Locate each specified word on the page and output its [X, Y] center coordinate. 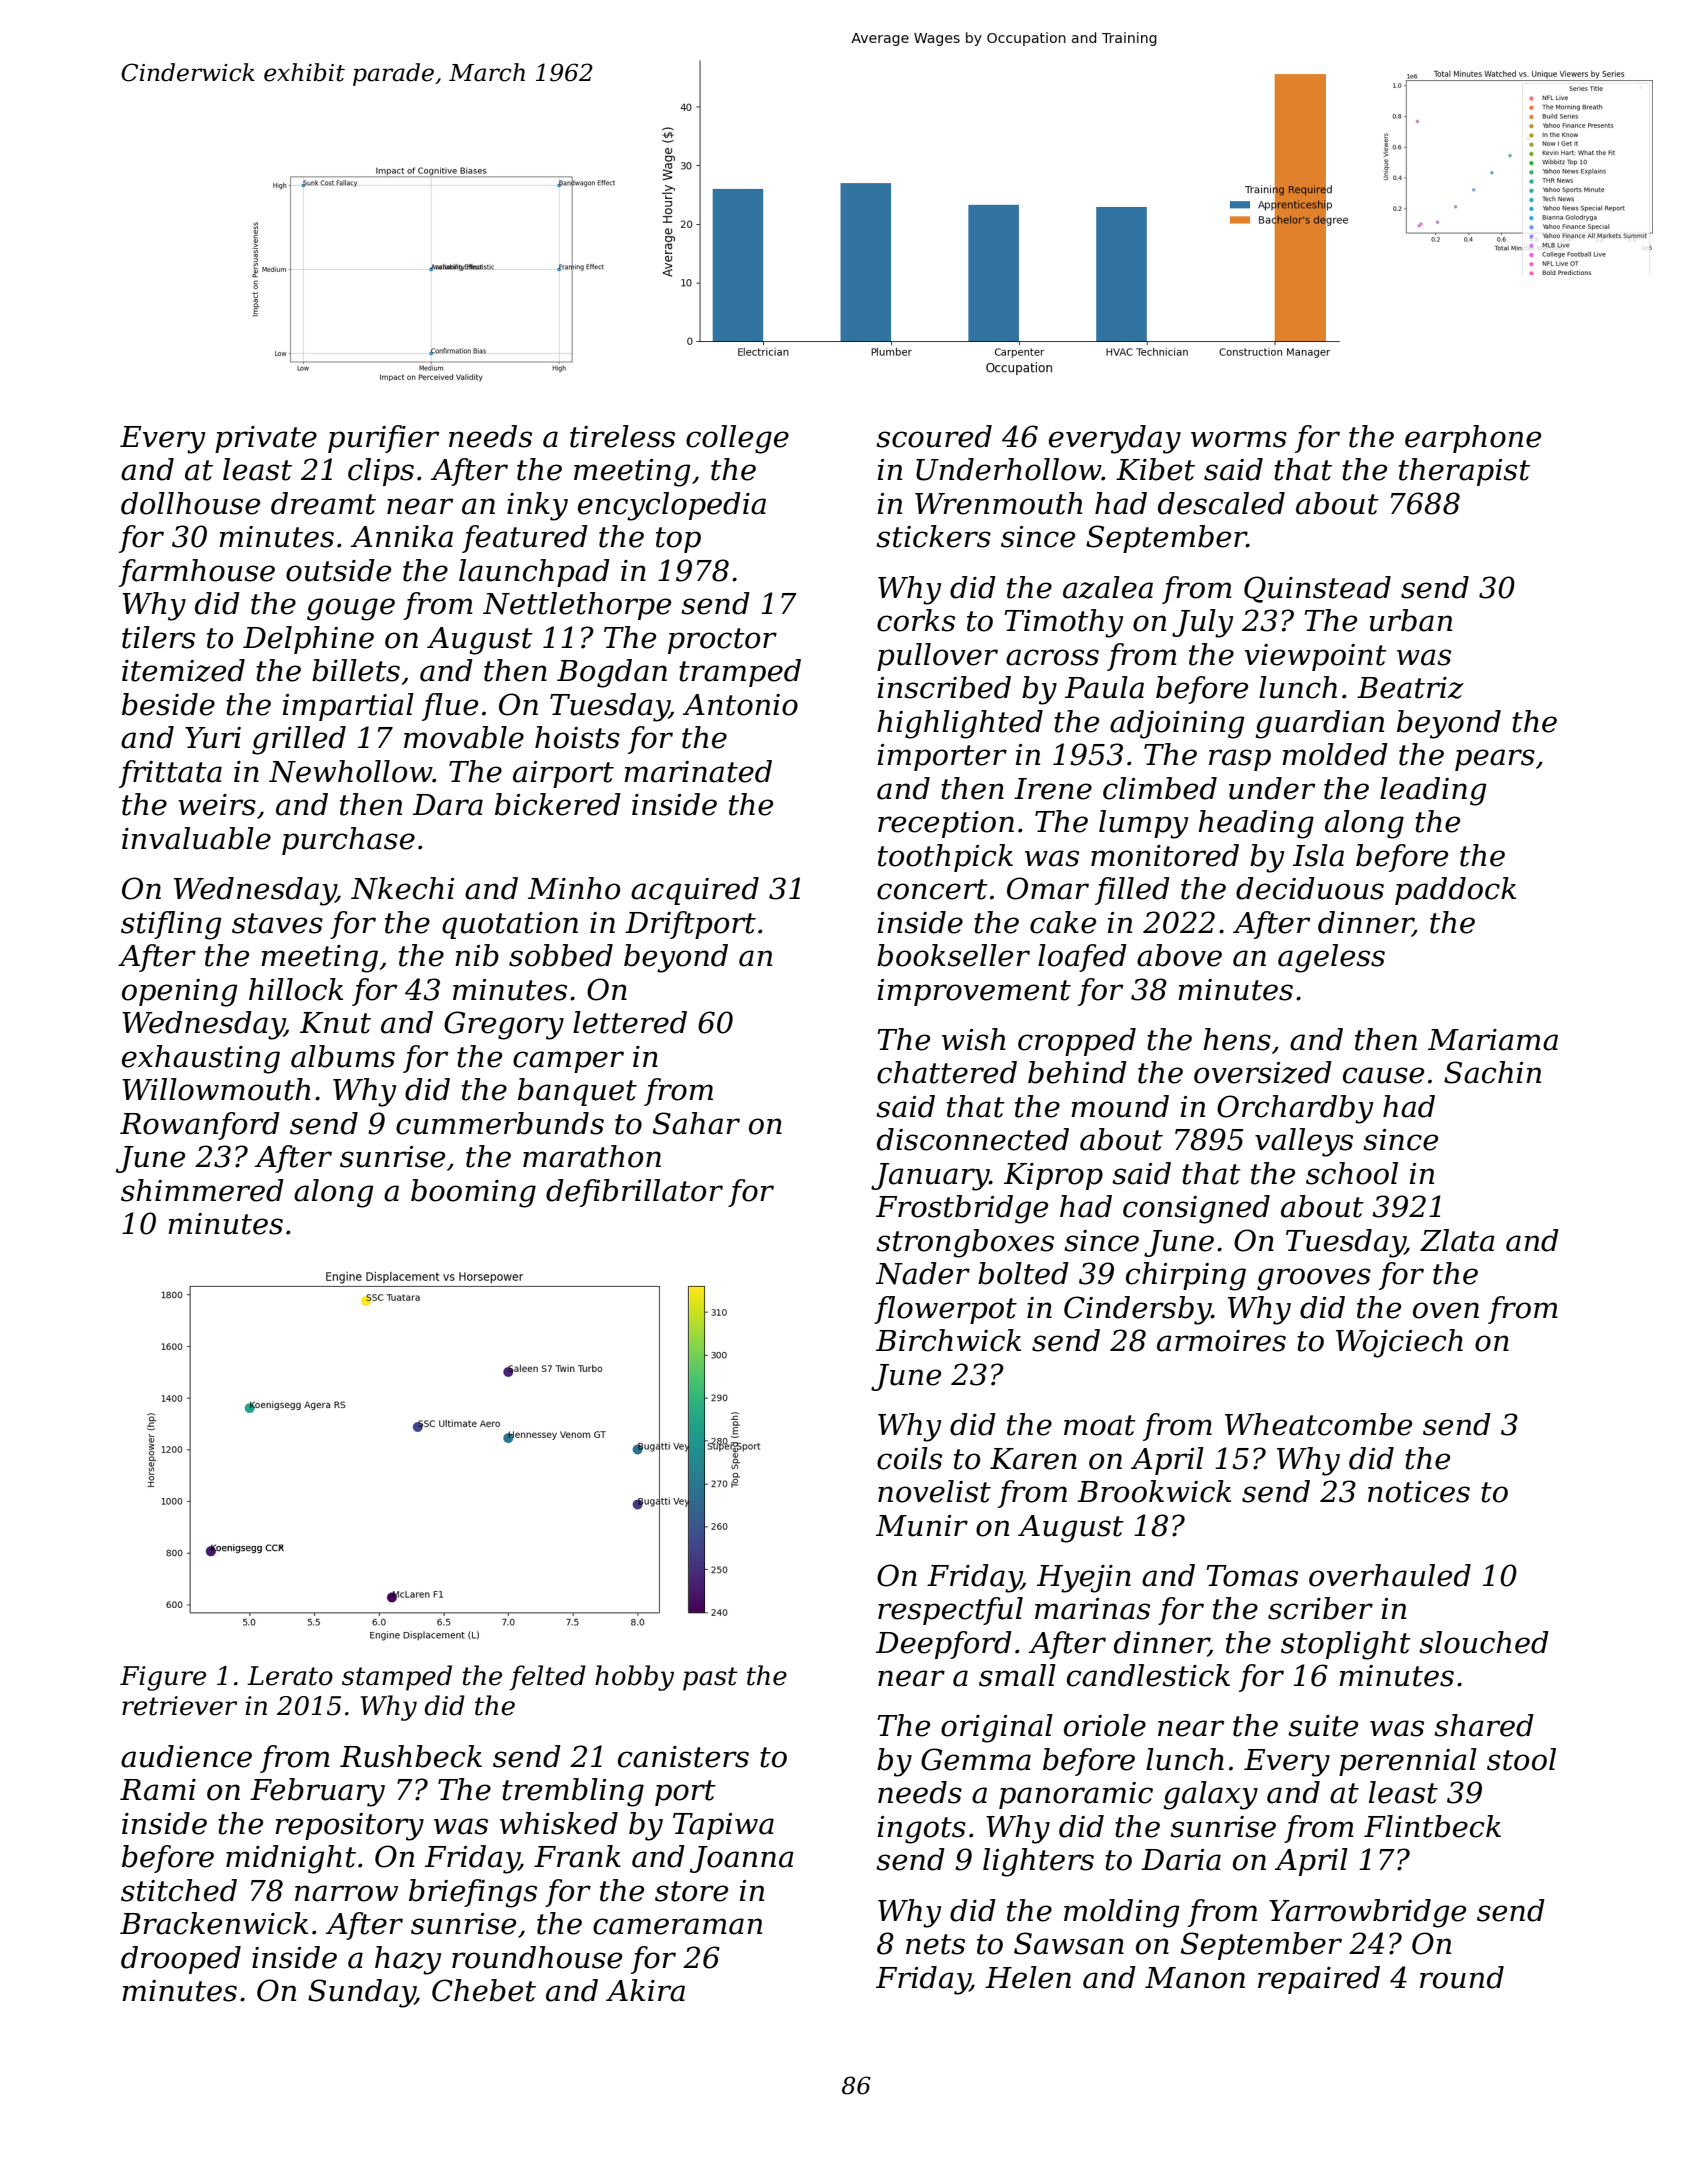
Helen [1028, 1977]
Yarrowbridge [1367, 1913]
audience [186, 1756]
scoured [934, 436]
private [266, 439]
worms [1239, 439]
